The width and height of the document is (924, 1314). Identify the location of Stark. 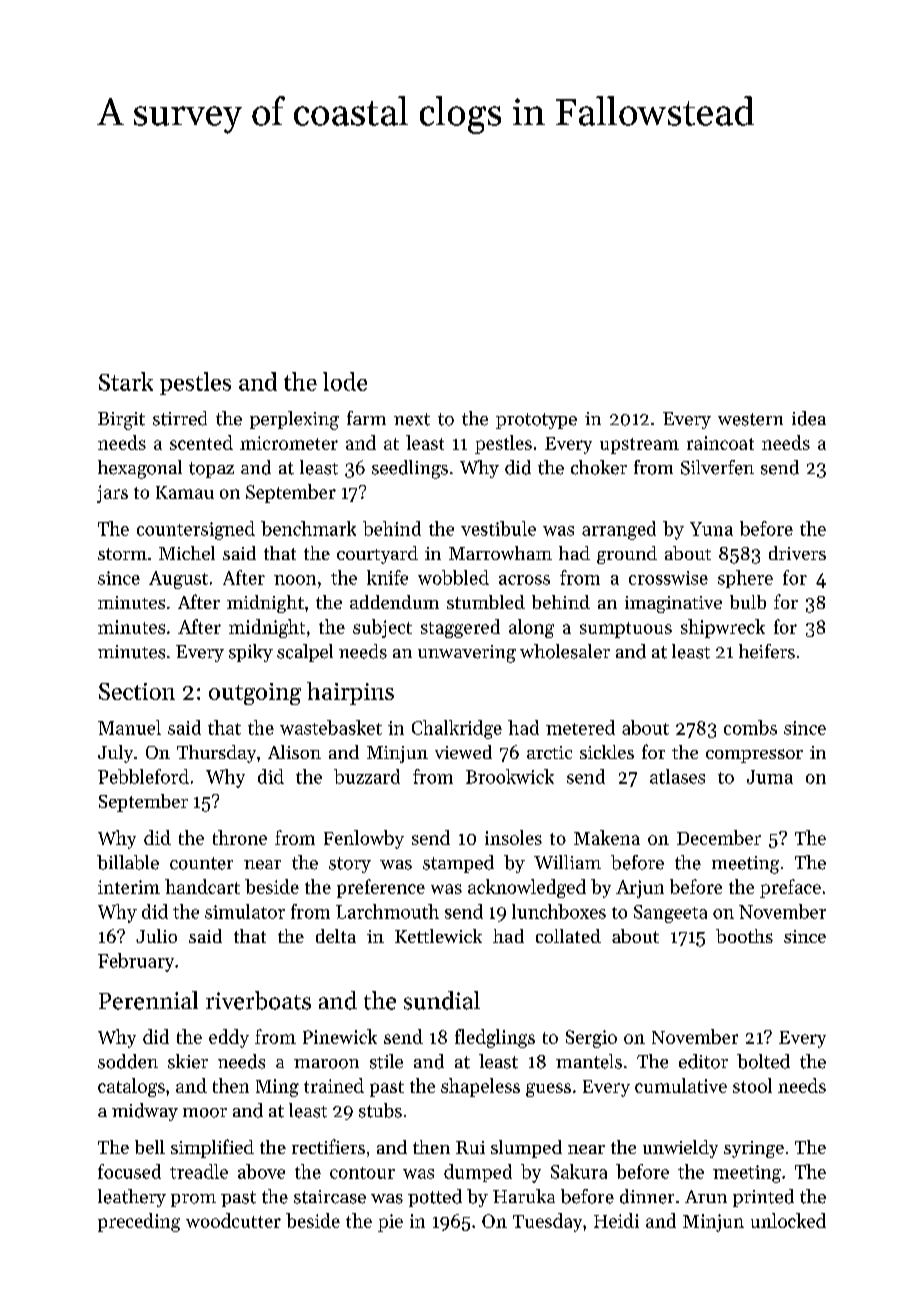
(126, 381).
